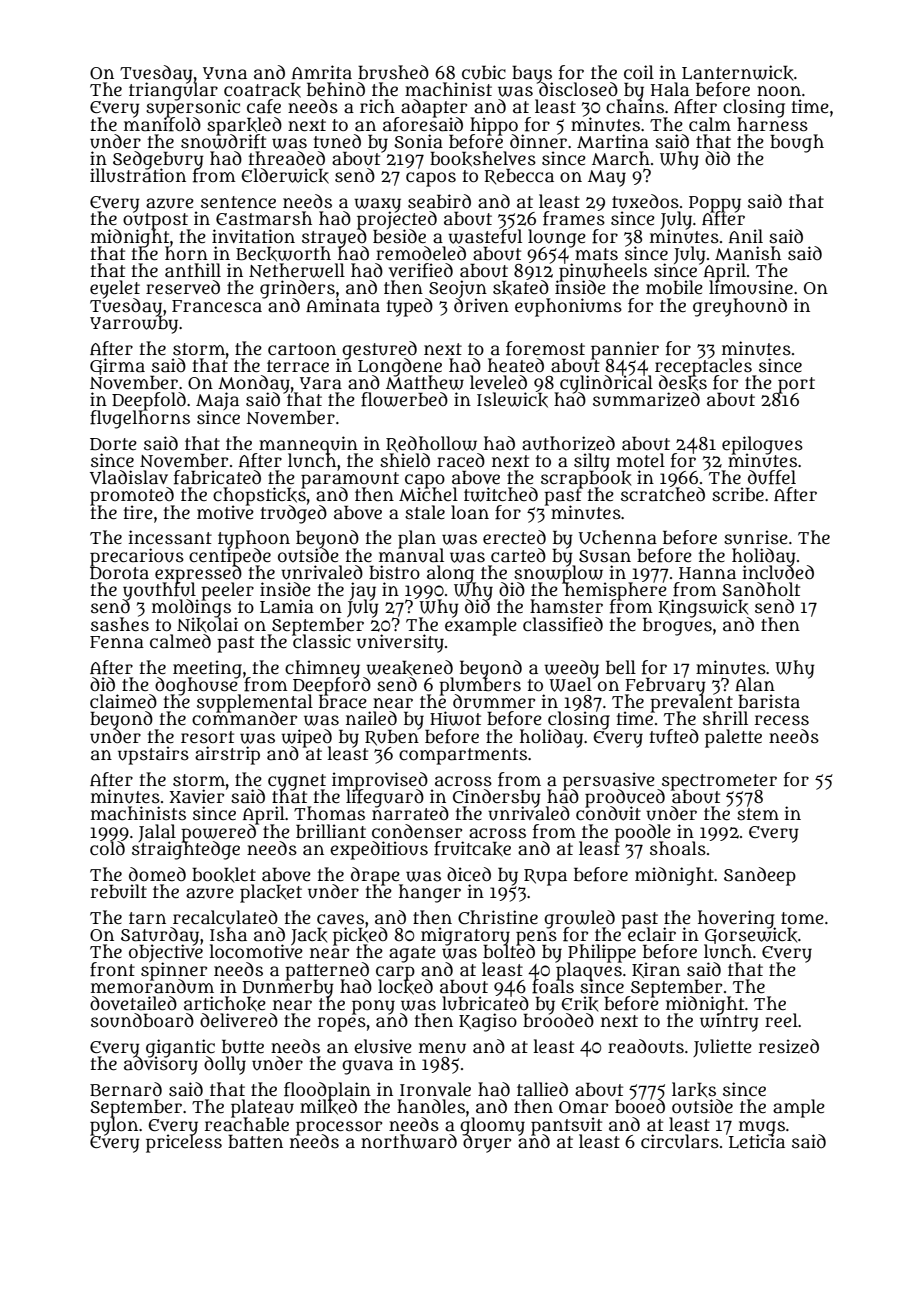  I want to click on Jalal, so click(157, 832).
